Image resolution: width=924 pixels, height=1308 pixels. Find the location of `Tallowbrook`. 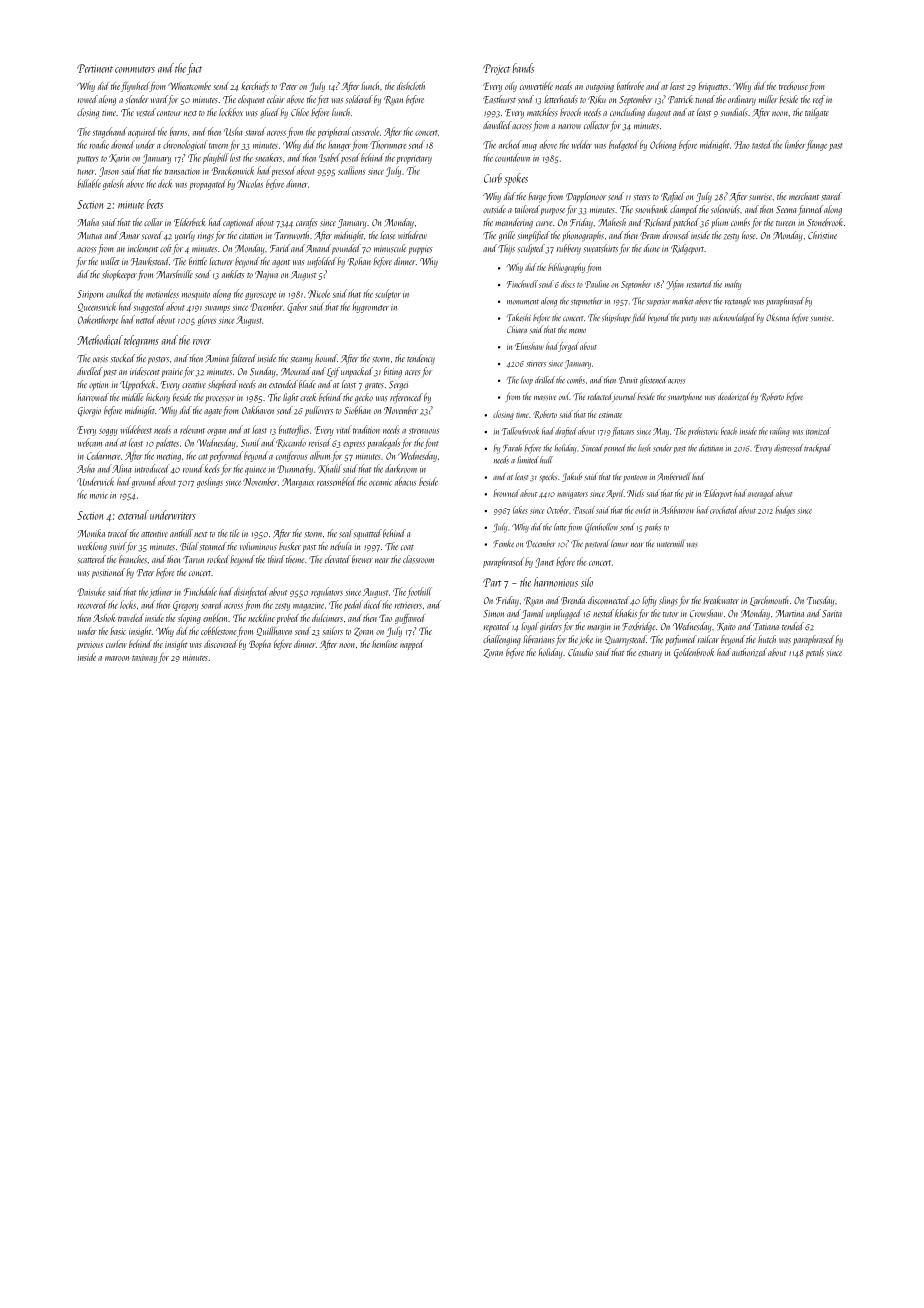

Tallowbrook is located at coordinates (520, 431).
